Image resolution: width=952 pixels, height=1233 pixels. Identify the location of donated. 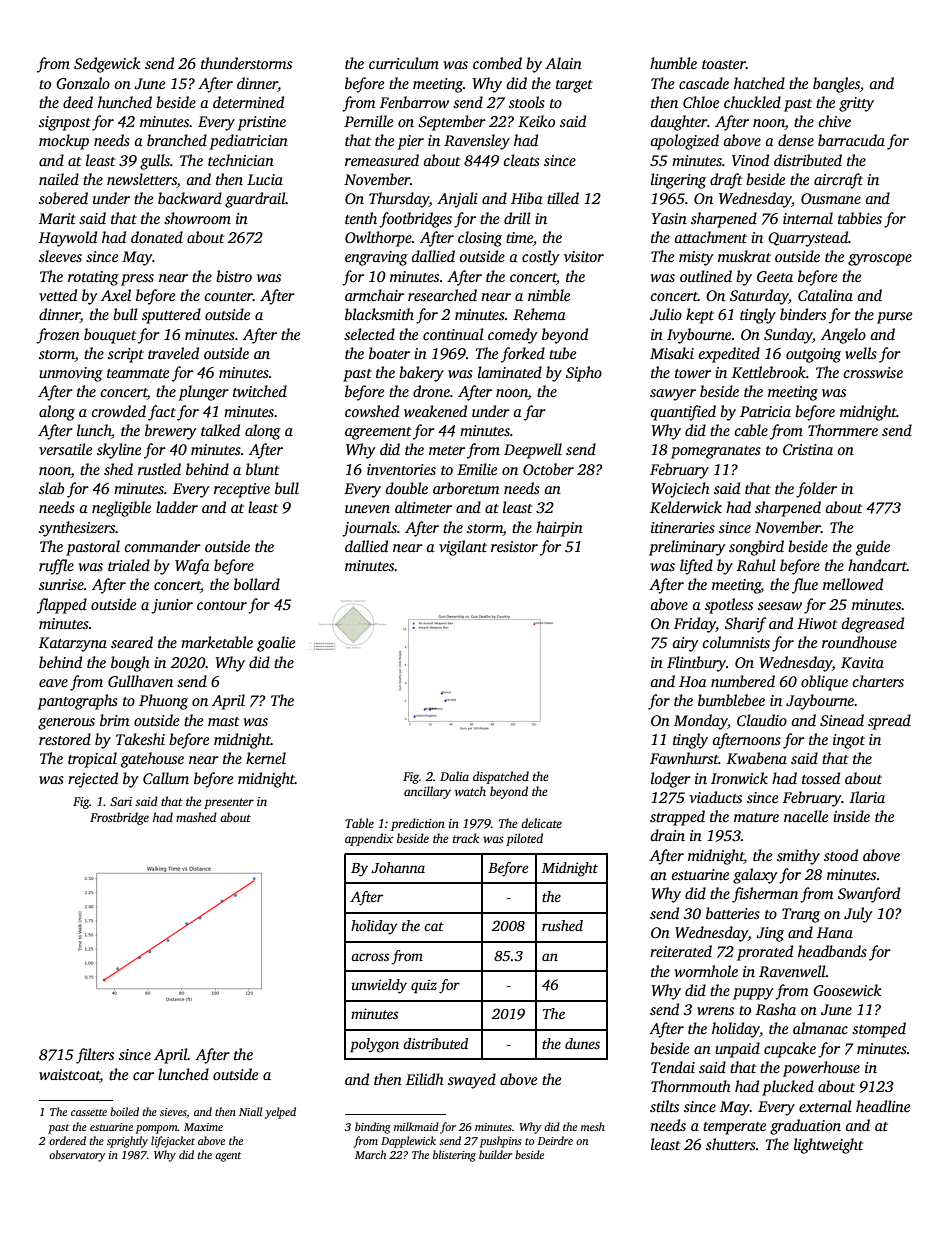
(157, 237).
